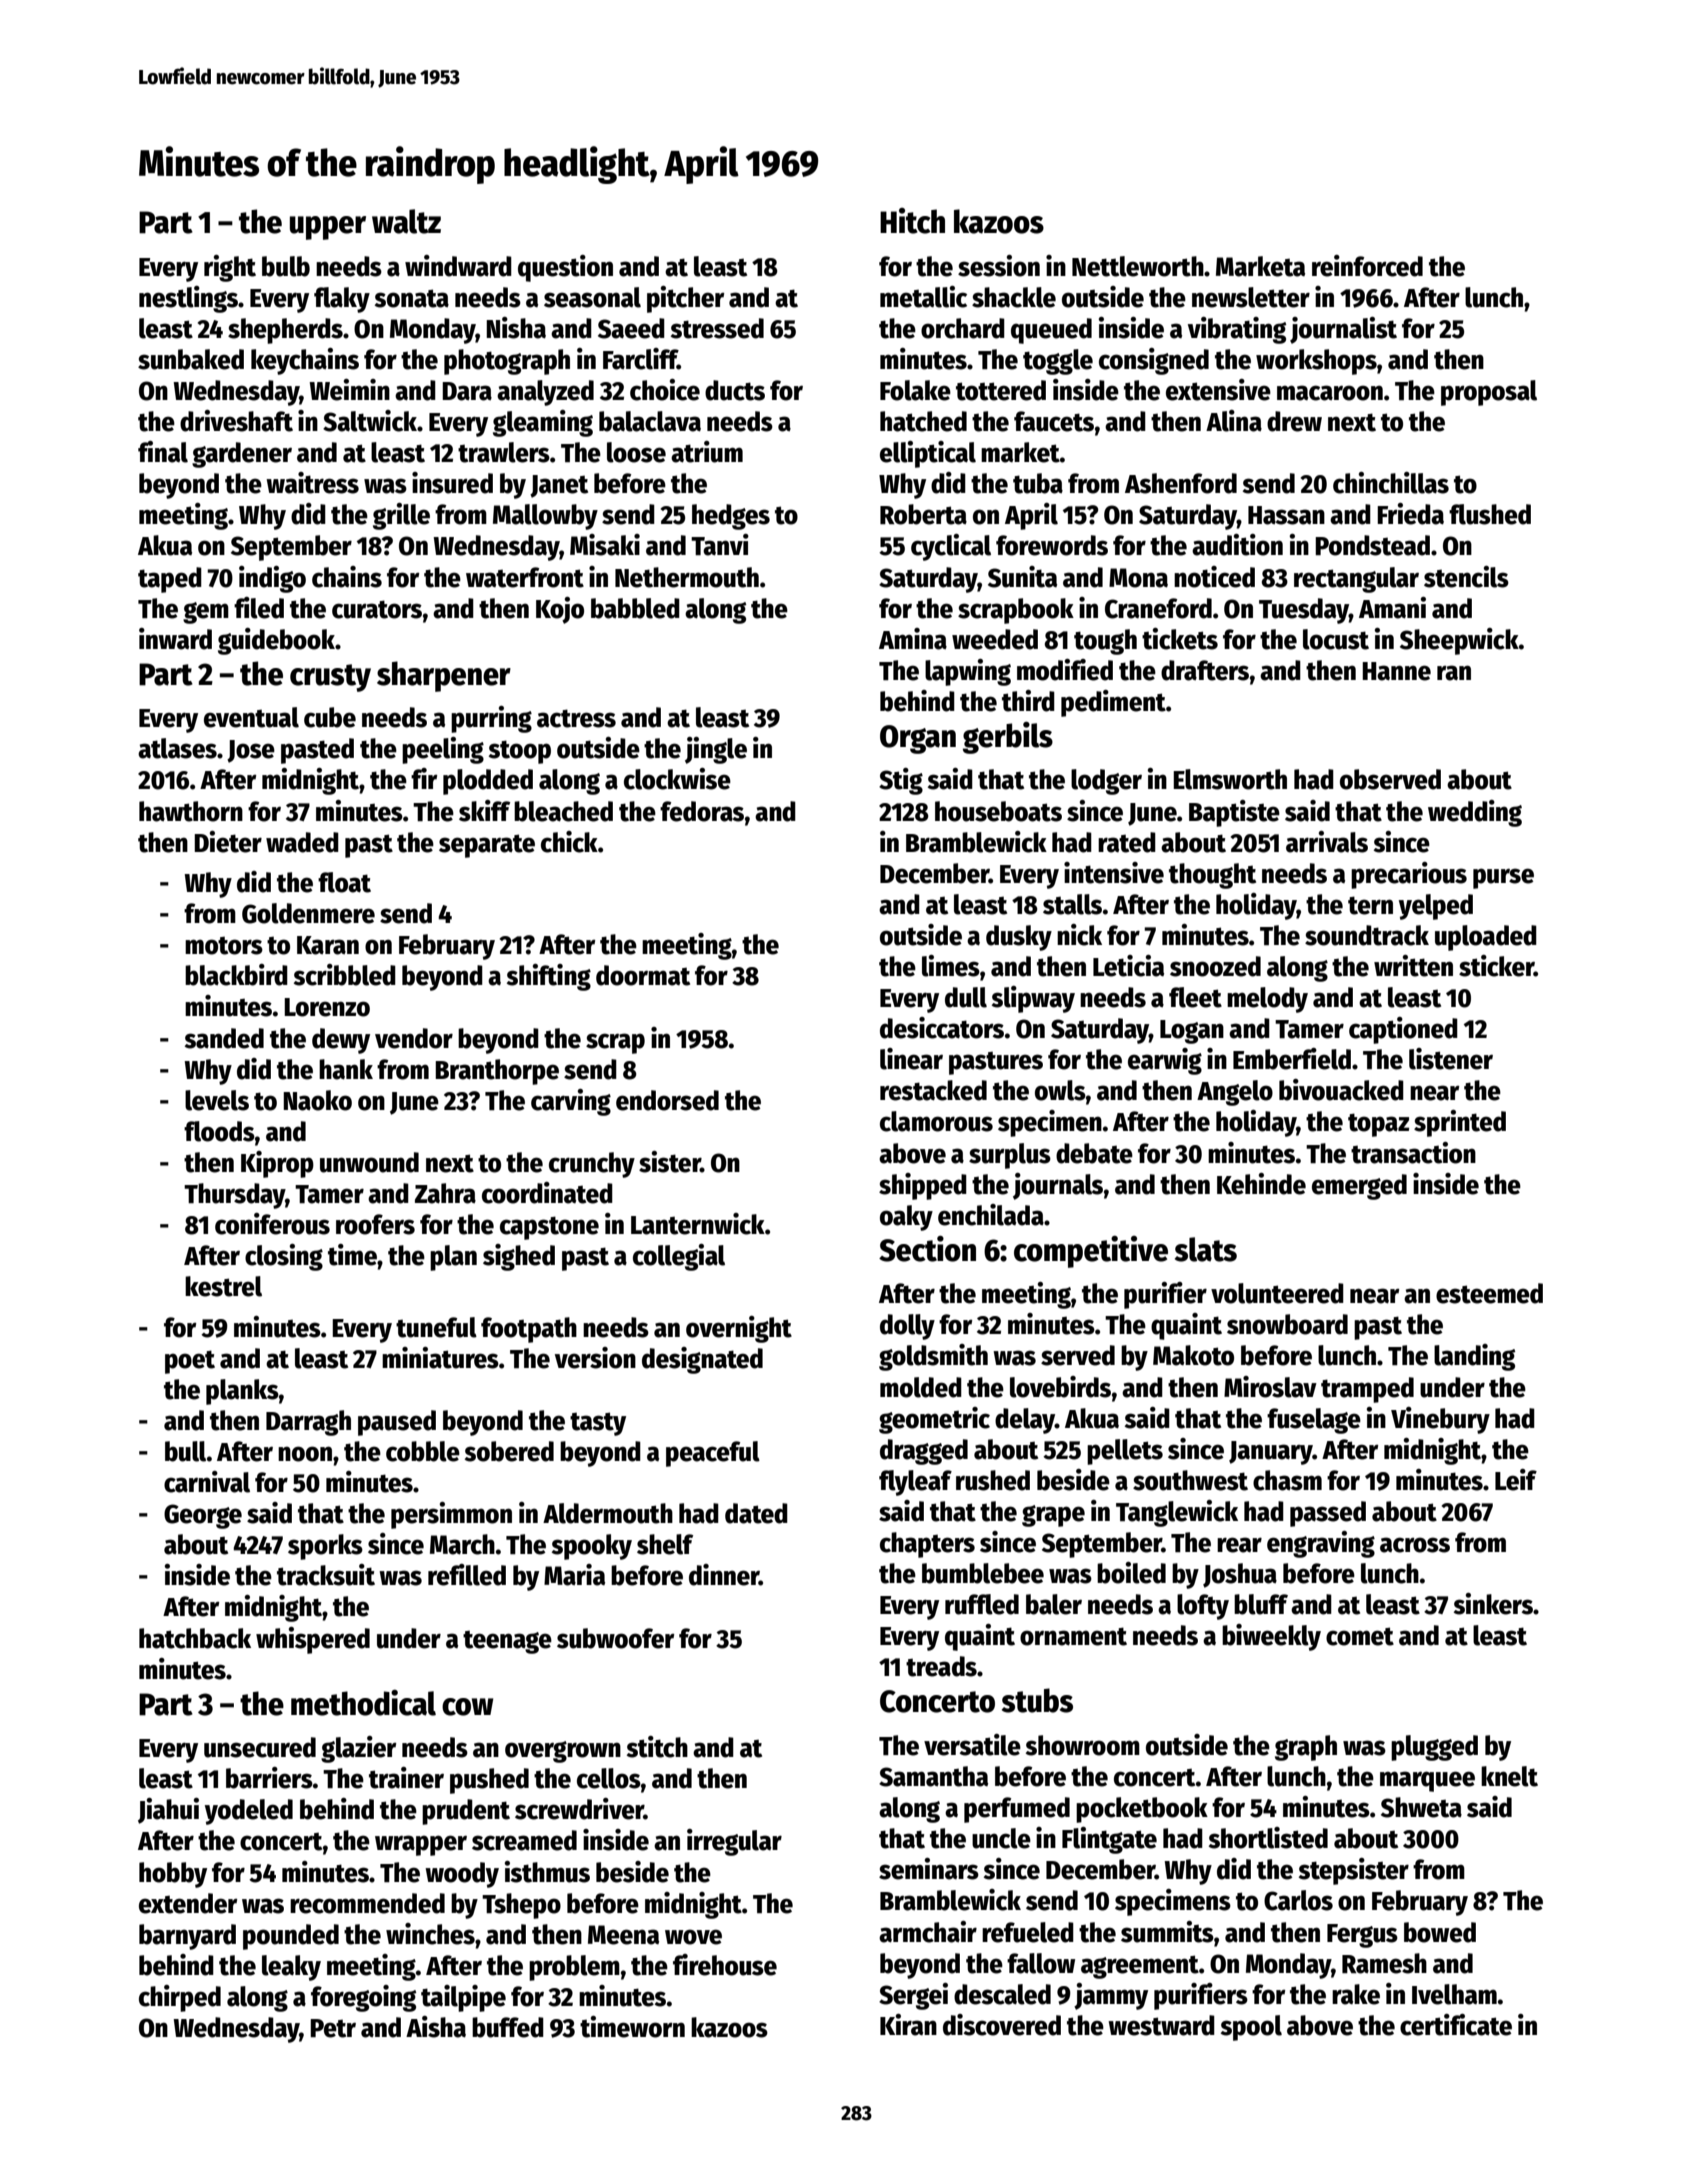  What do you see at coordinates (912, 221) in the screenshot?
I see `Hitch` at bounding box center [912, 221].
